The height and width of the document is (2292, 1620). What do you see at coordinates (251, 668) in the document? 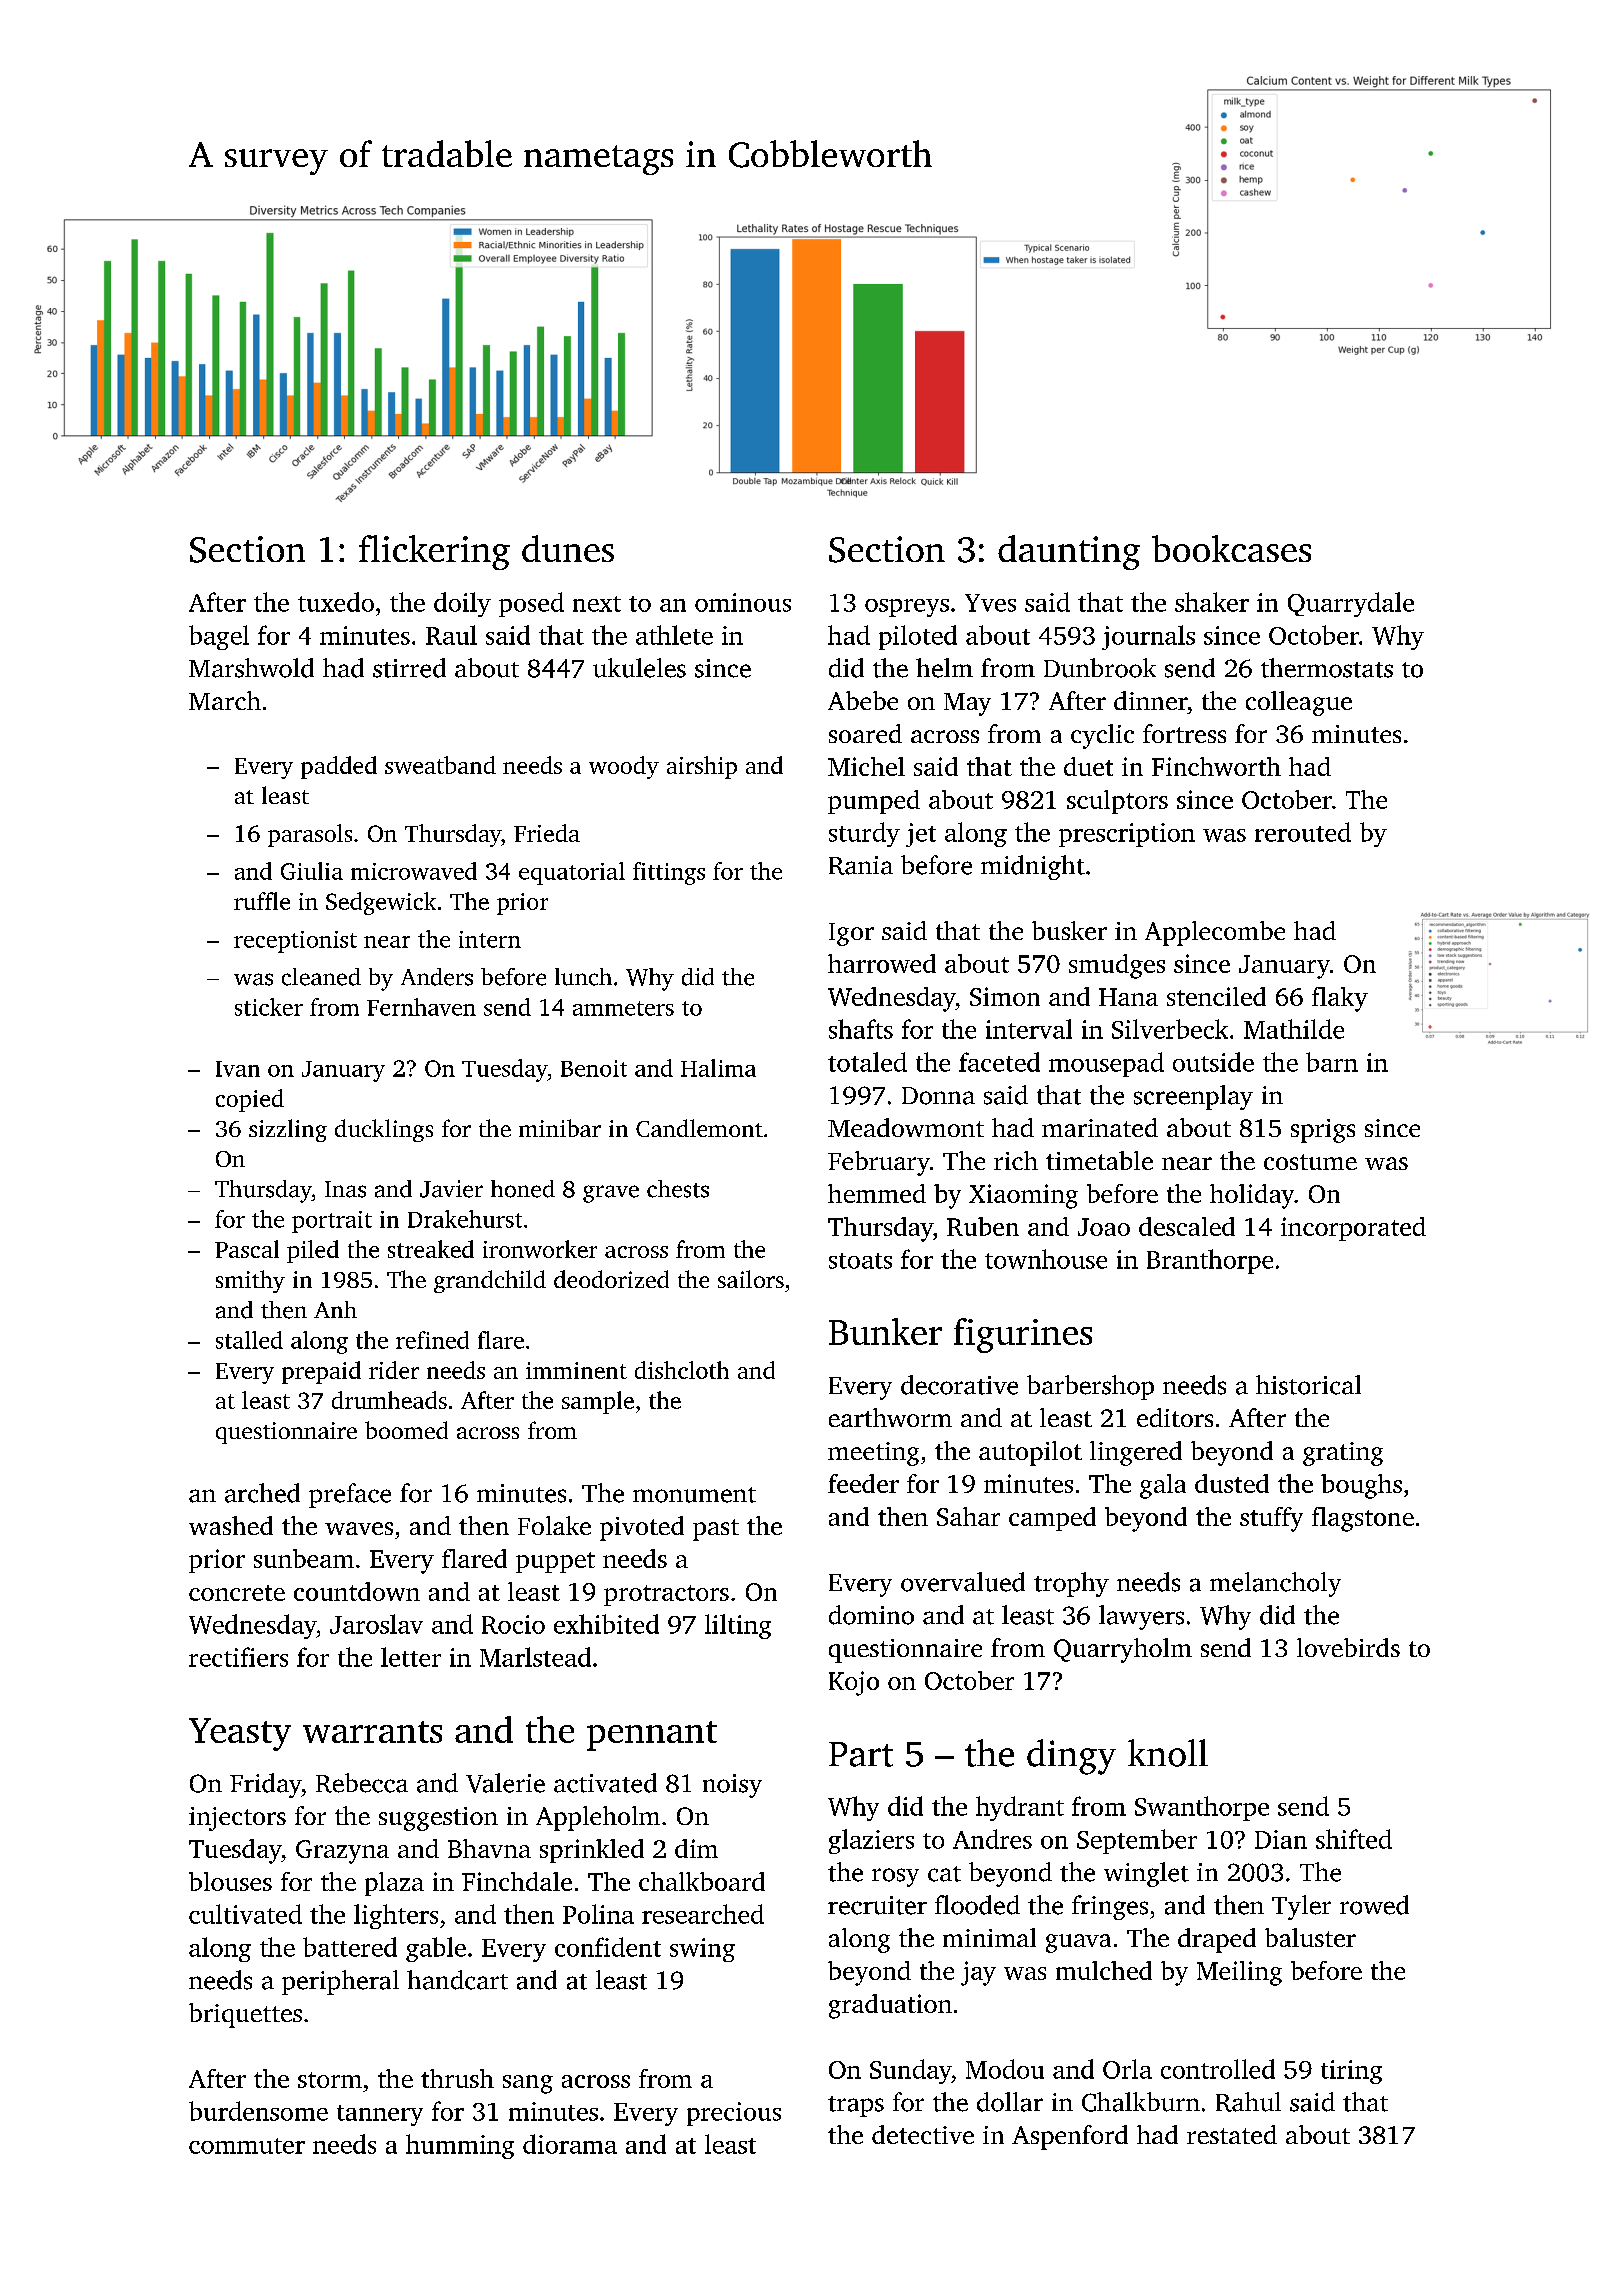
I see `Marshwold` at bounding box center [251, 668].
